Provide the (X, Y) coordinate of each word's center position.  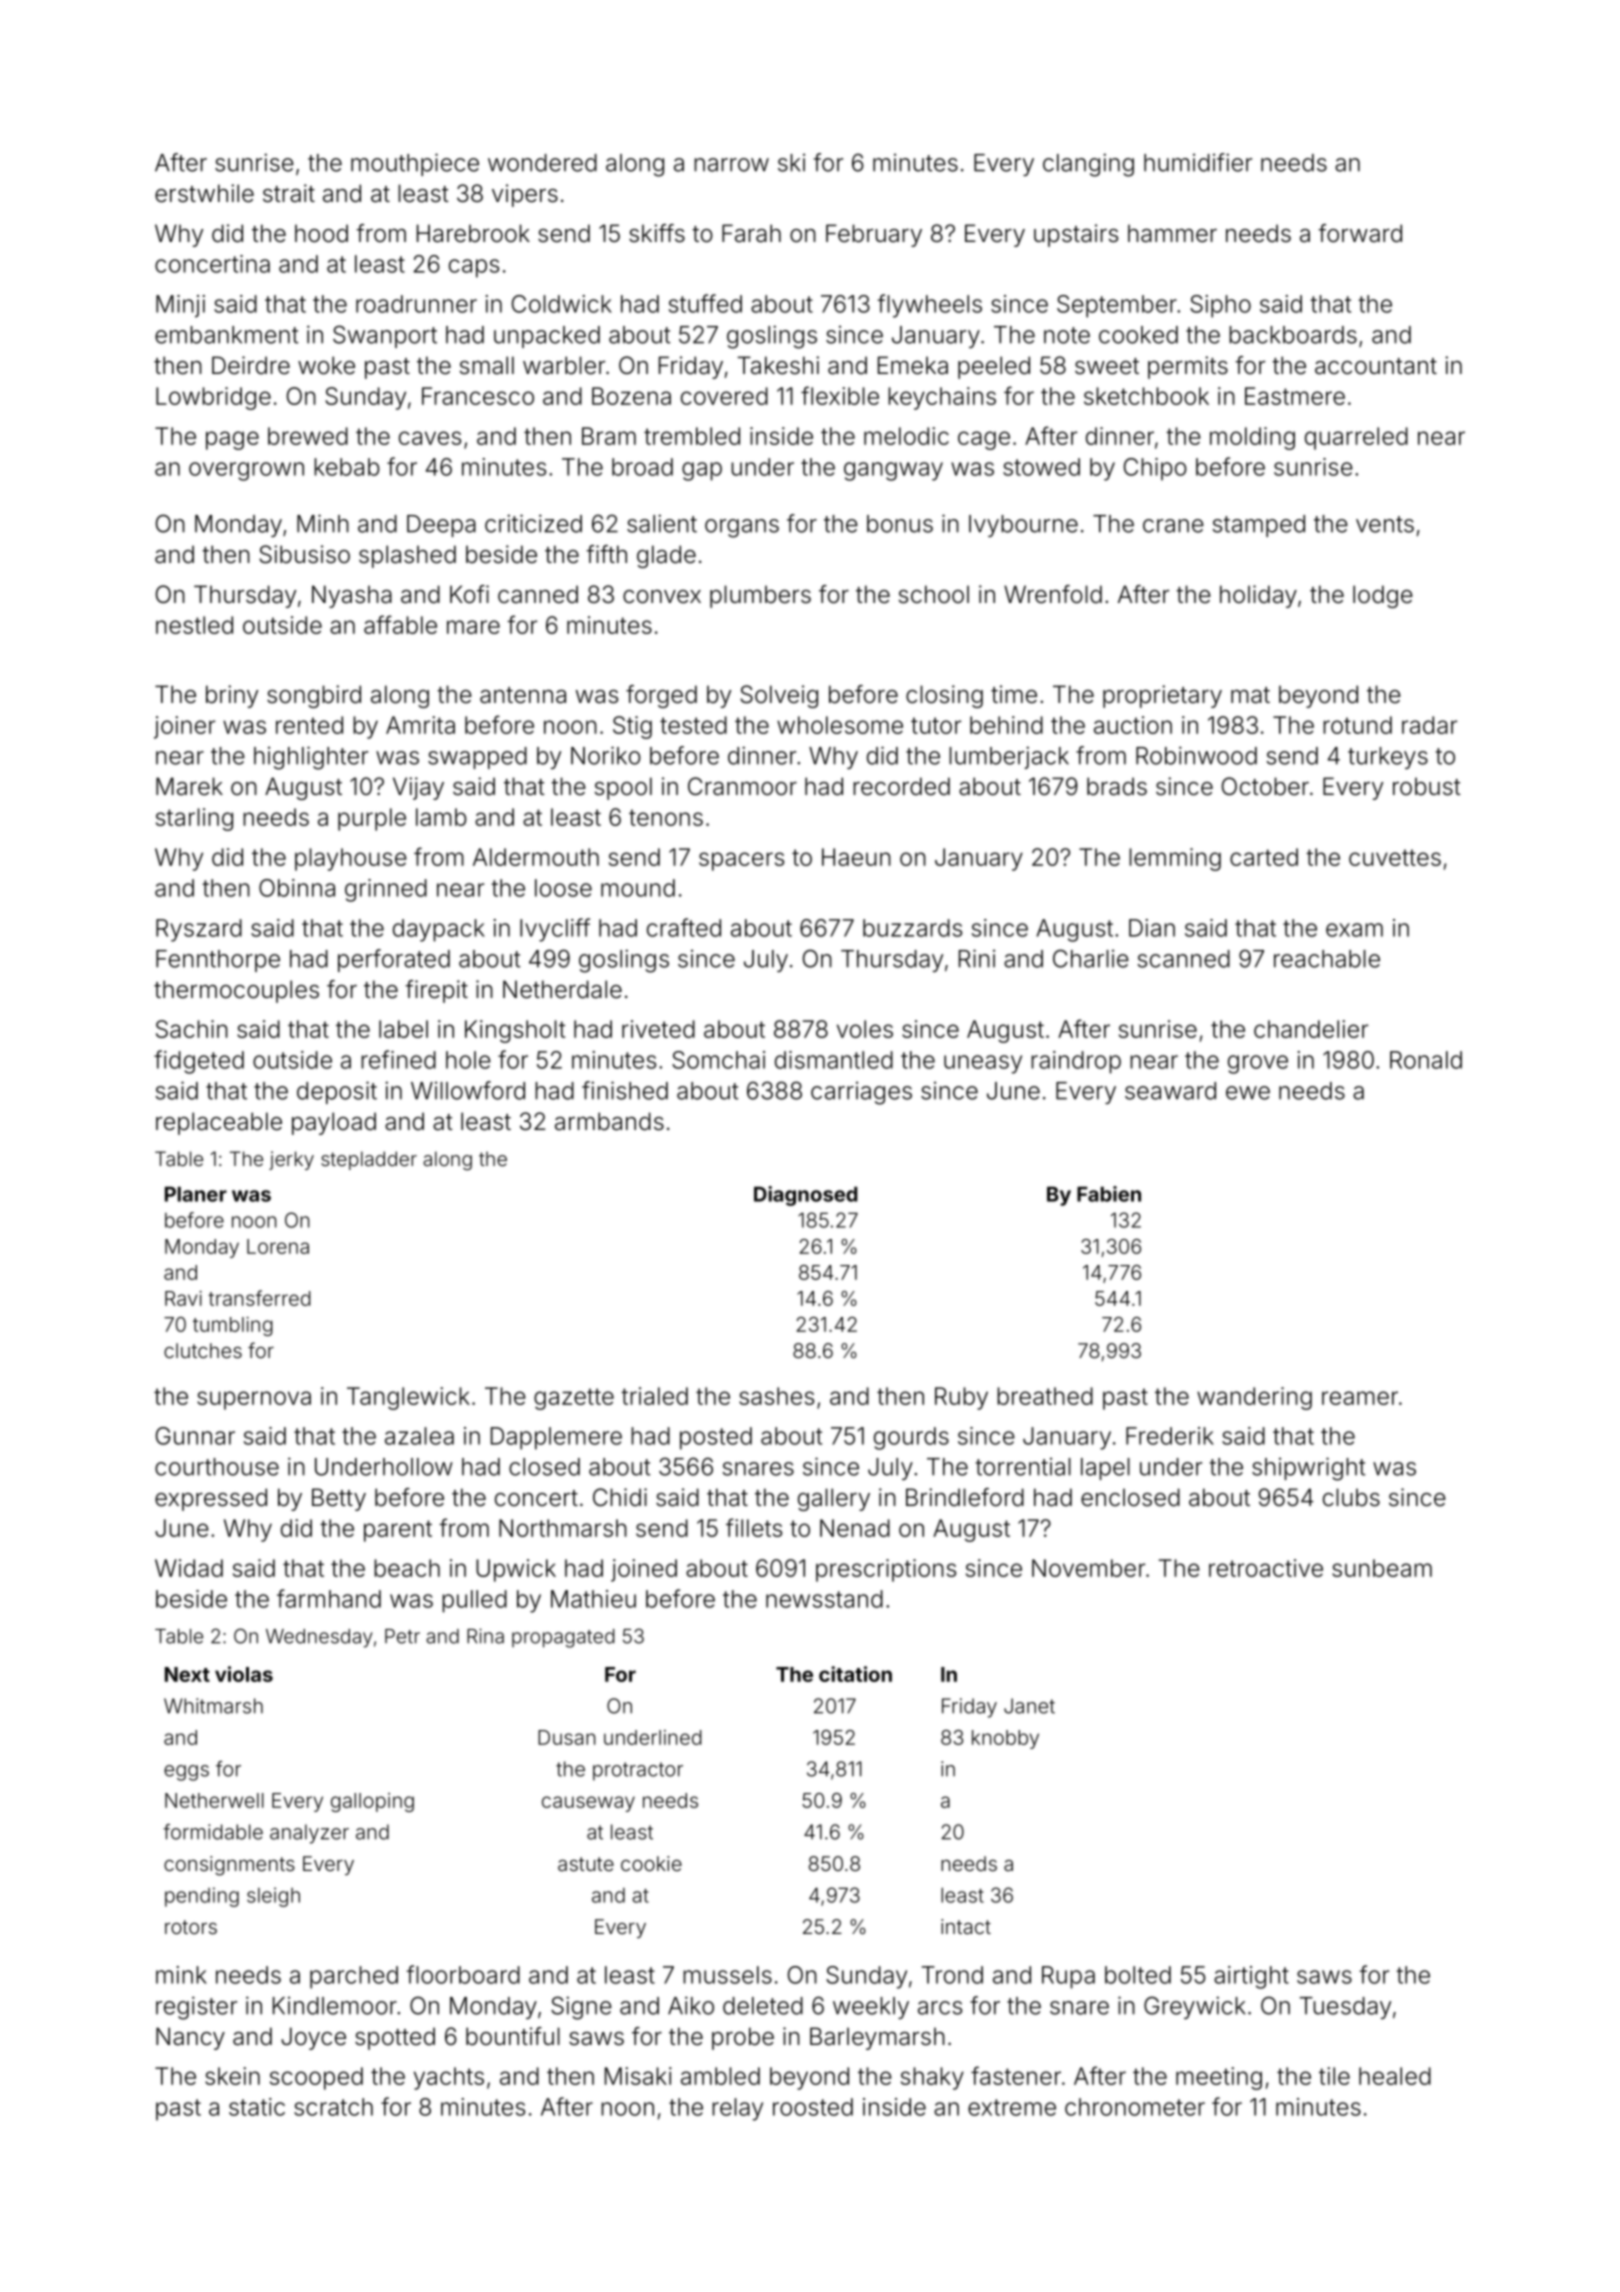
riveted (658, 1029)
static (257, 2107)
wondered (542, 163)
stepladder (369, 1160)
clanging (1088, 165)
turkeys (1388, 758)
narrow (731, 165)
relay (737, 2109)
